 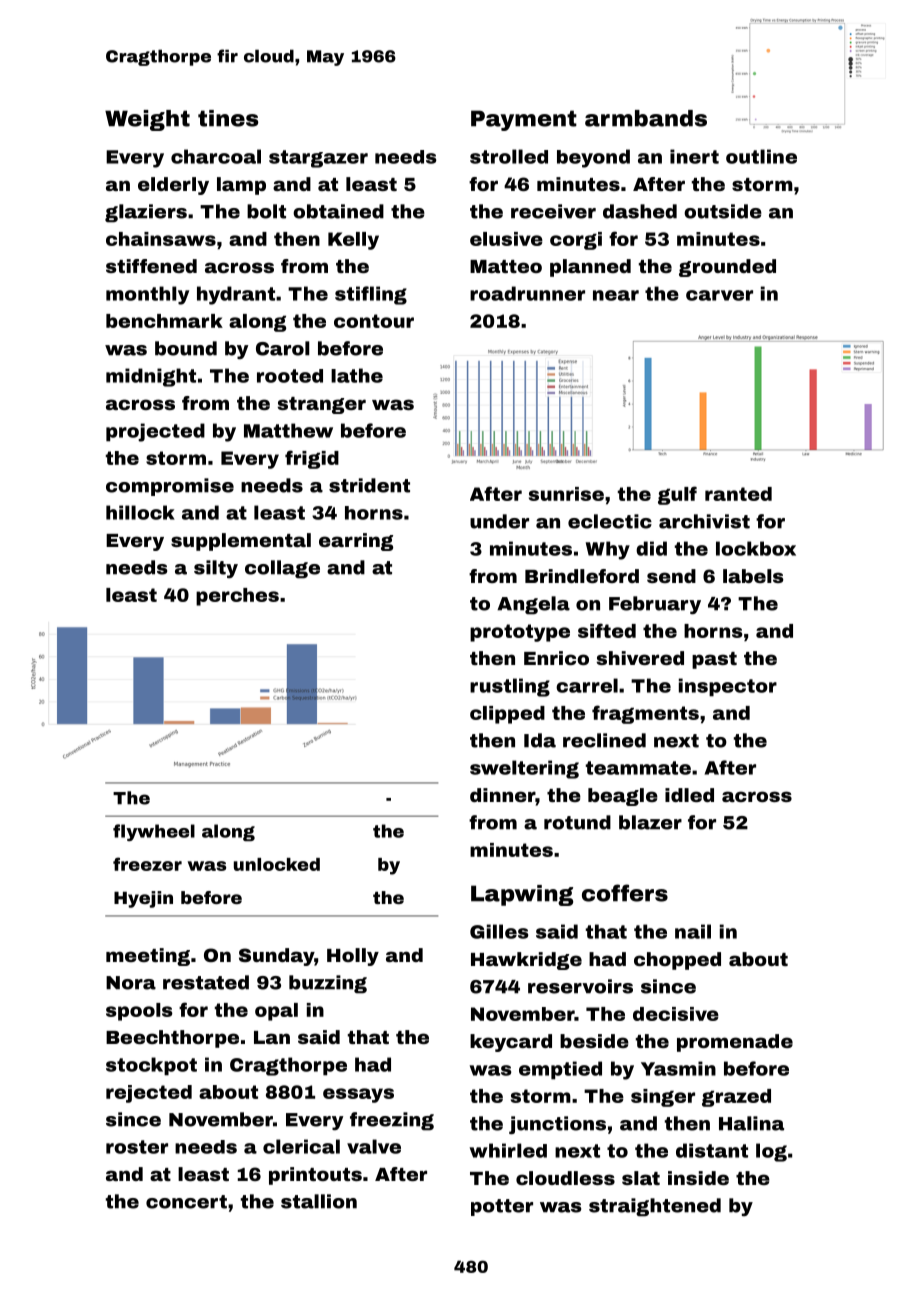 What do you see at coordinates (689, 795) in the document?
I see `idled` at bounding box center [689, 795].
